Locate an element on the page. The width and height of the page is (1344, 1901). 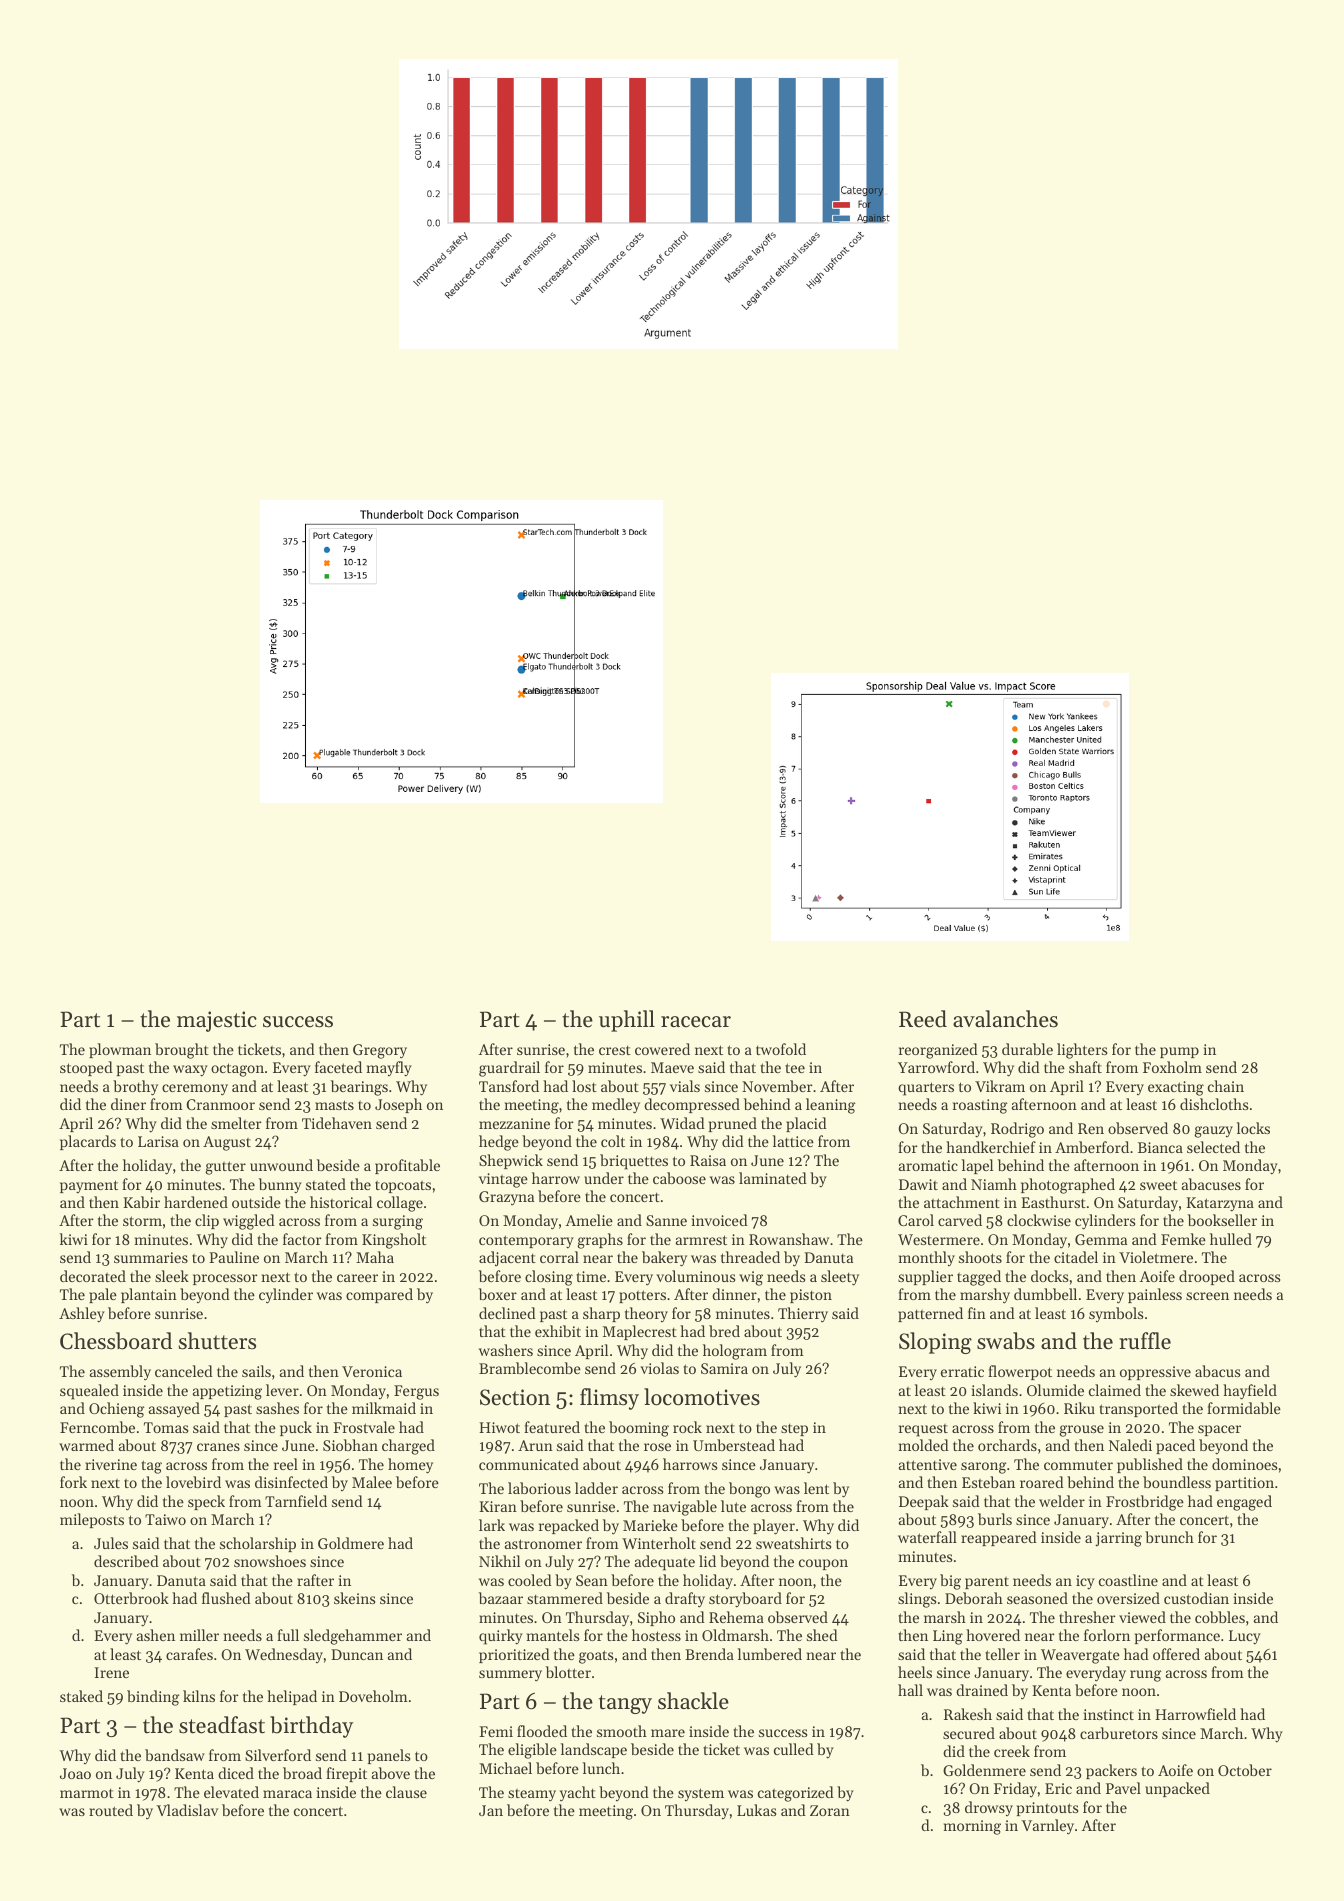
rock is located at coordinates (687, 1427).
